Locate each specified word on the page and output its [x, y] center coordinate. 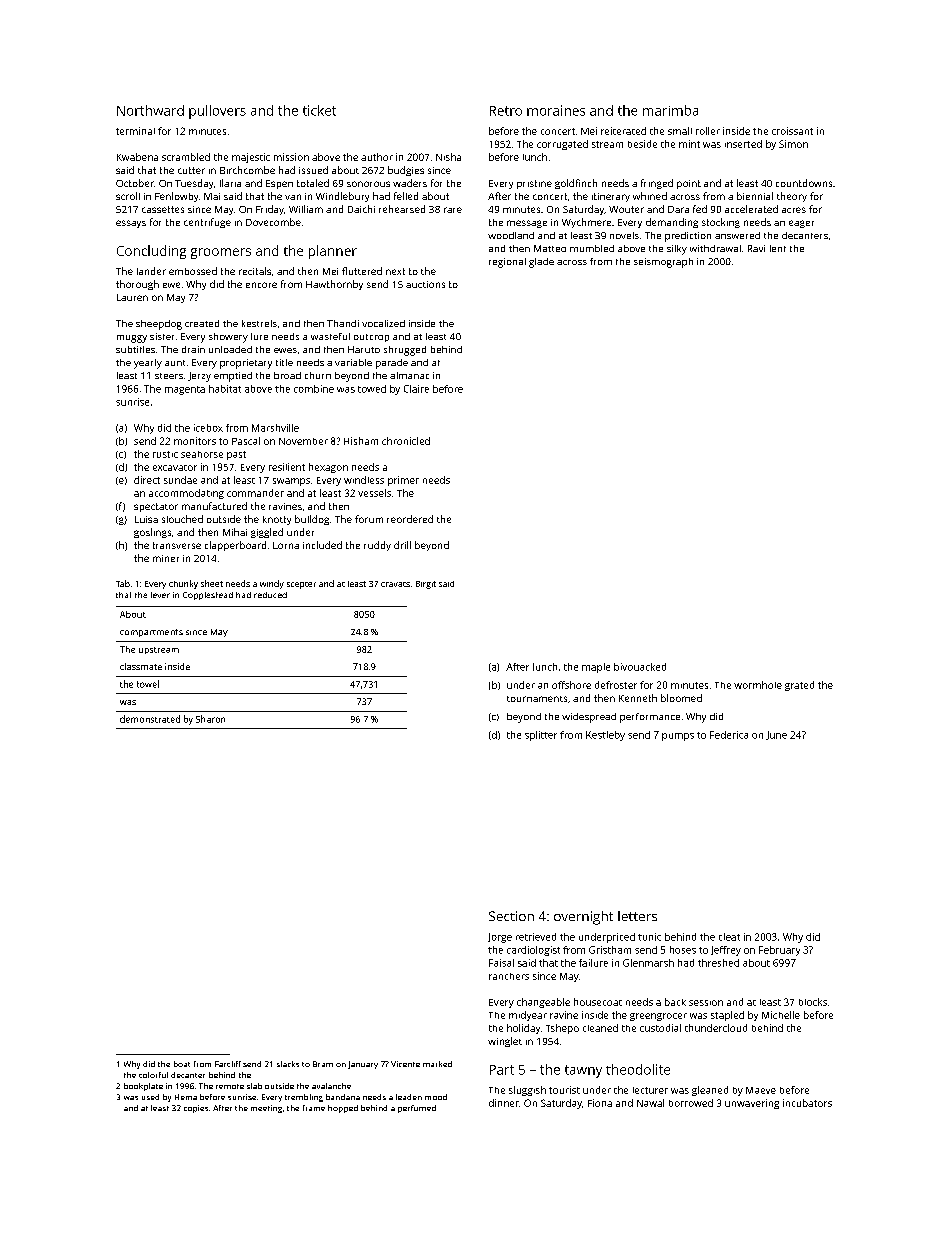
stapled [727, 1016]
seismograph [663, 263]
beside [642, 144]
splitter [541, 736]
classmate [141, 666]
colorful [153, 1075]
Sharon [210, 719]
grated [799, 686]
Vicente [405, 1064]
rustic [165, 454]
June [776, 735]
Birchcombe [247, 170]
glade [541, 263]
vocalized [383, 323]
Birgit [426, 585]
